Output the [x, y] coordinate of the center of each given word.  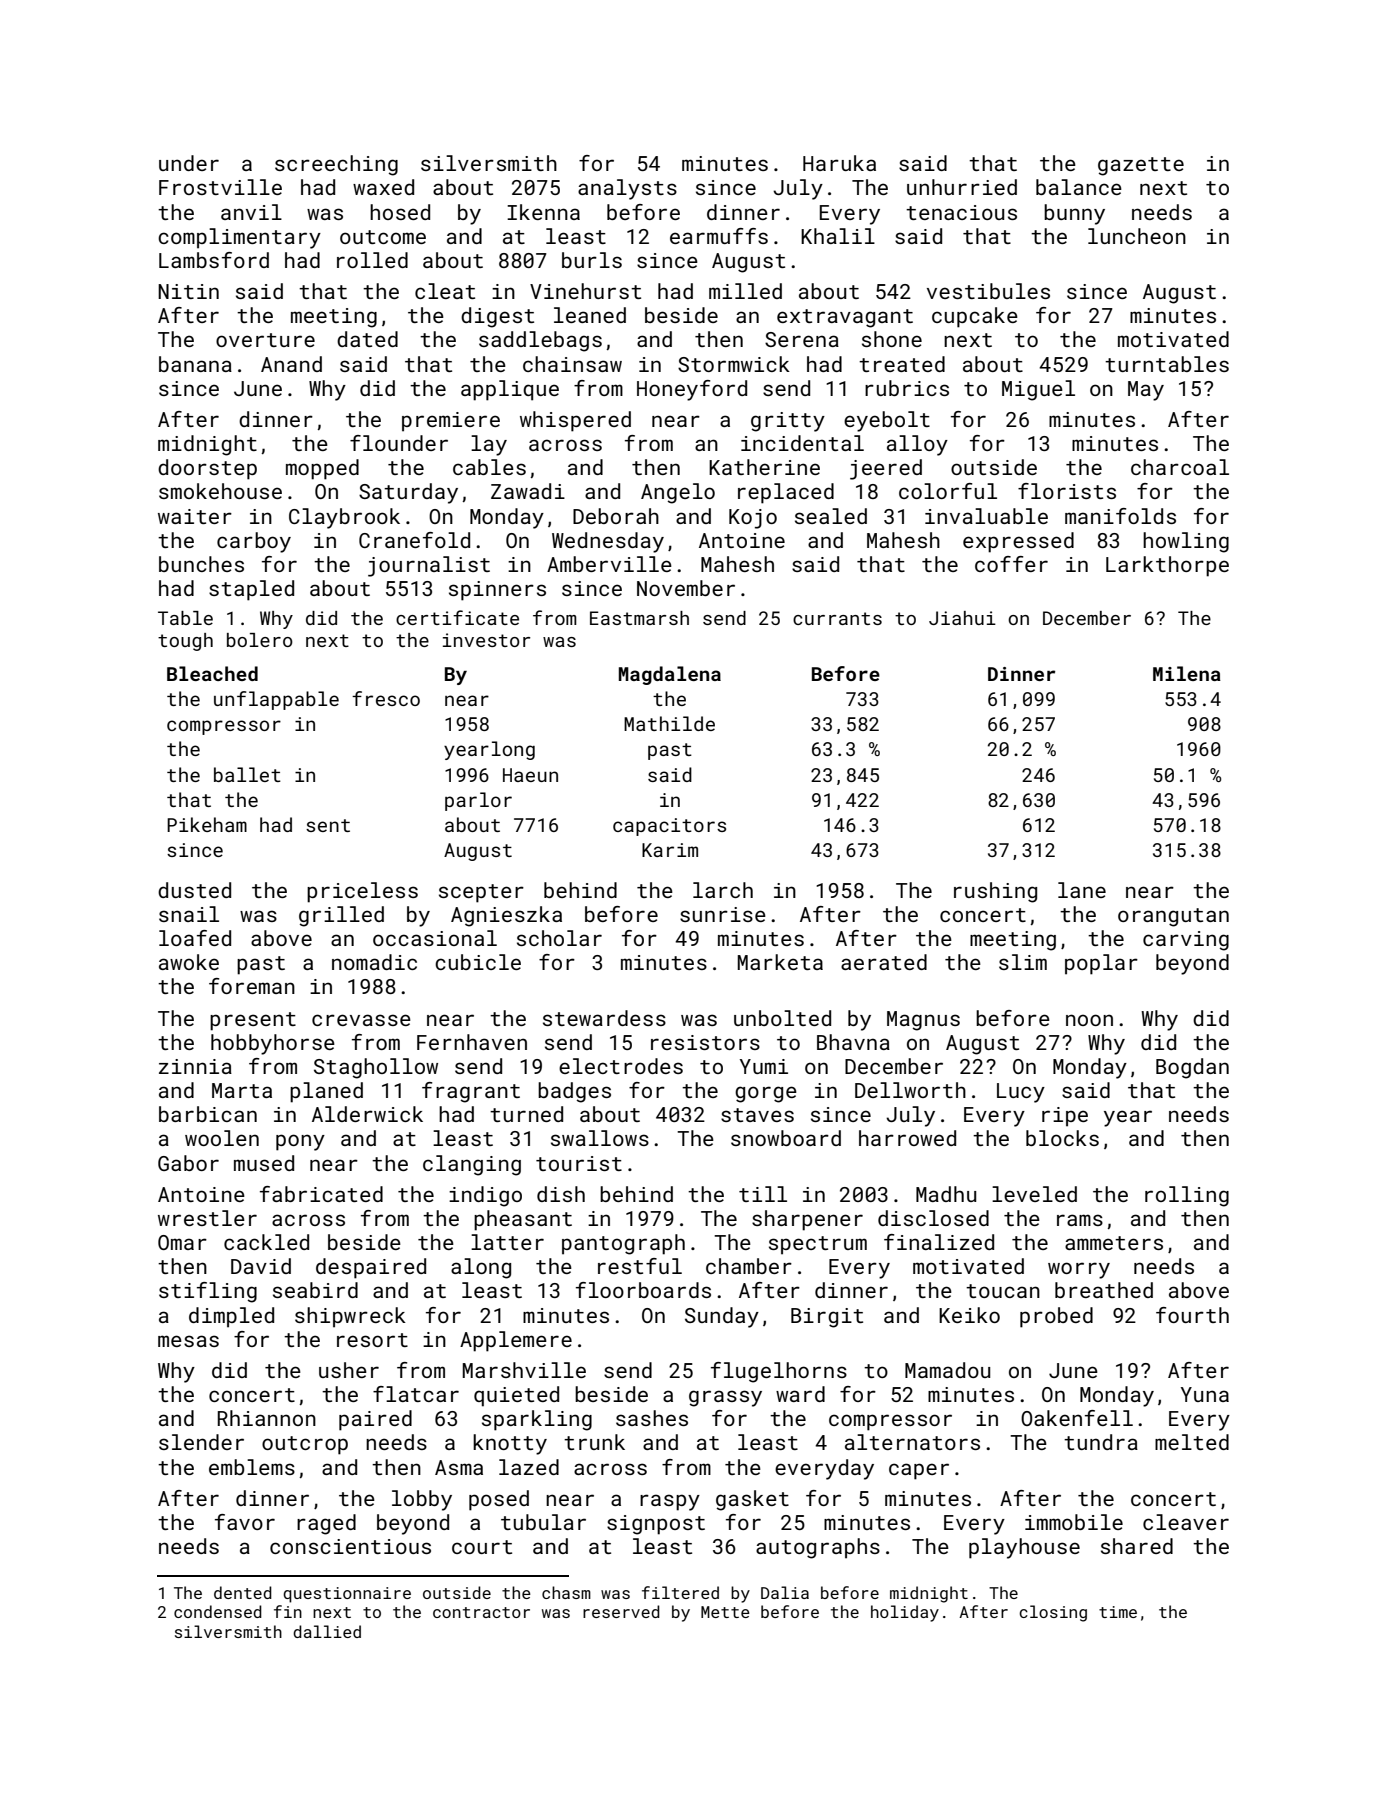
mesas [188, 1341]
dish [561, 1194]
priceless [362, 892]
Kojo [753, 519]
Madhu [946, 1194]
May [1146, 391]
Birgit [827, 1318]
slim [1023, 962]
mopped [322, 469]
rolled [372, 260]
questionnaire [347, 1595]
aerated [884, 962]
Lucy [1021, 1093]
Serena [802, 339]
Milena [1187, 673]
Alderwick [367, 1114]
